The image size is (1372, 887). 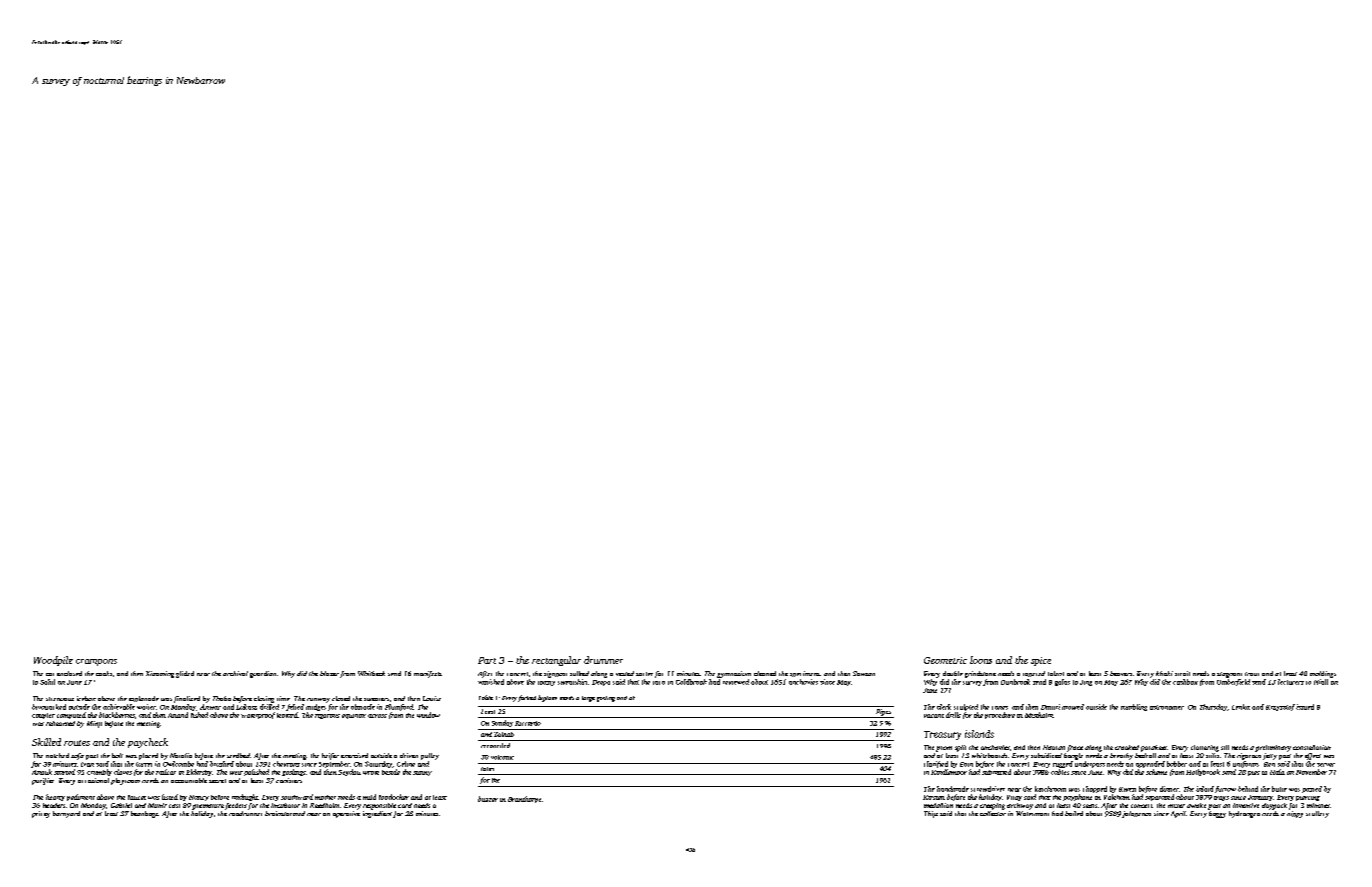 What do you see at coordinates (43, 716) in the screenshot?
I see `coupler` at bounding box center [43, 716].
